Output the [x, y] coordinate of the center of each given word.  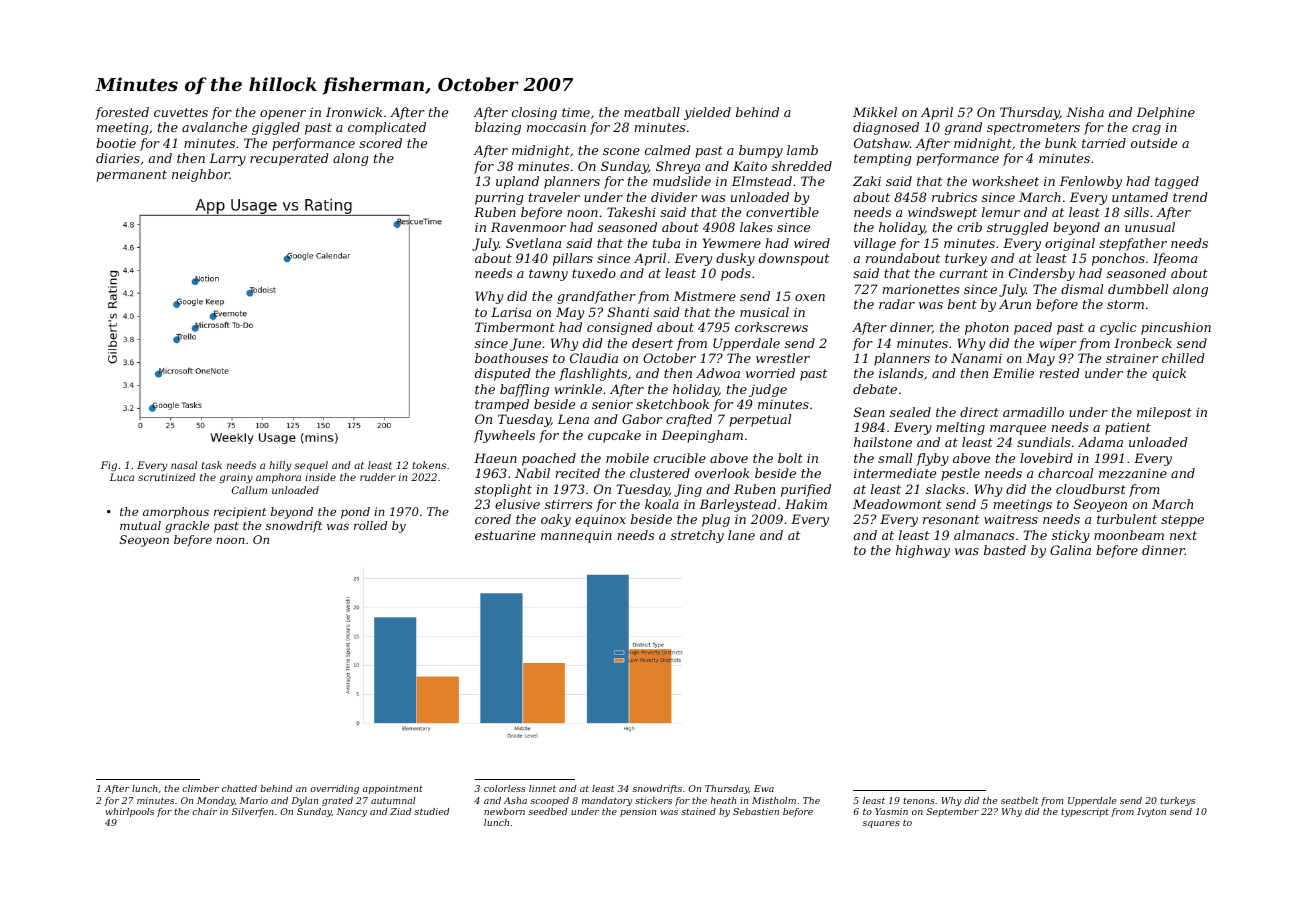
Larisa [511, 312]
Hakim [806, 504]
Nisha [1085, 112]
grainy [236, 478]
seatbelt [1019, 800]
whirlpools [130, 812]
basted [1005, 550]
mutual [140, 525]
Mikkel [875, 112]
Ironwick [354, 112]
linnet [542, 788]
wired [812, 243]
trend [1190, 197]
